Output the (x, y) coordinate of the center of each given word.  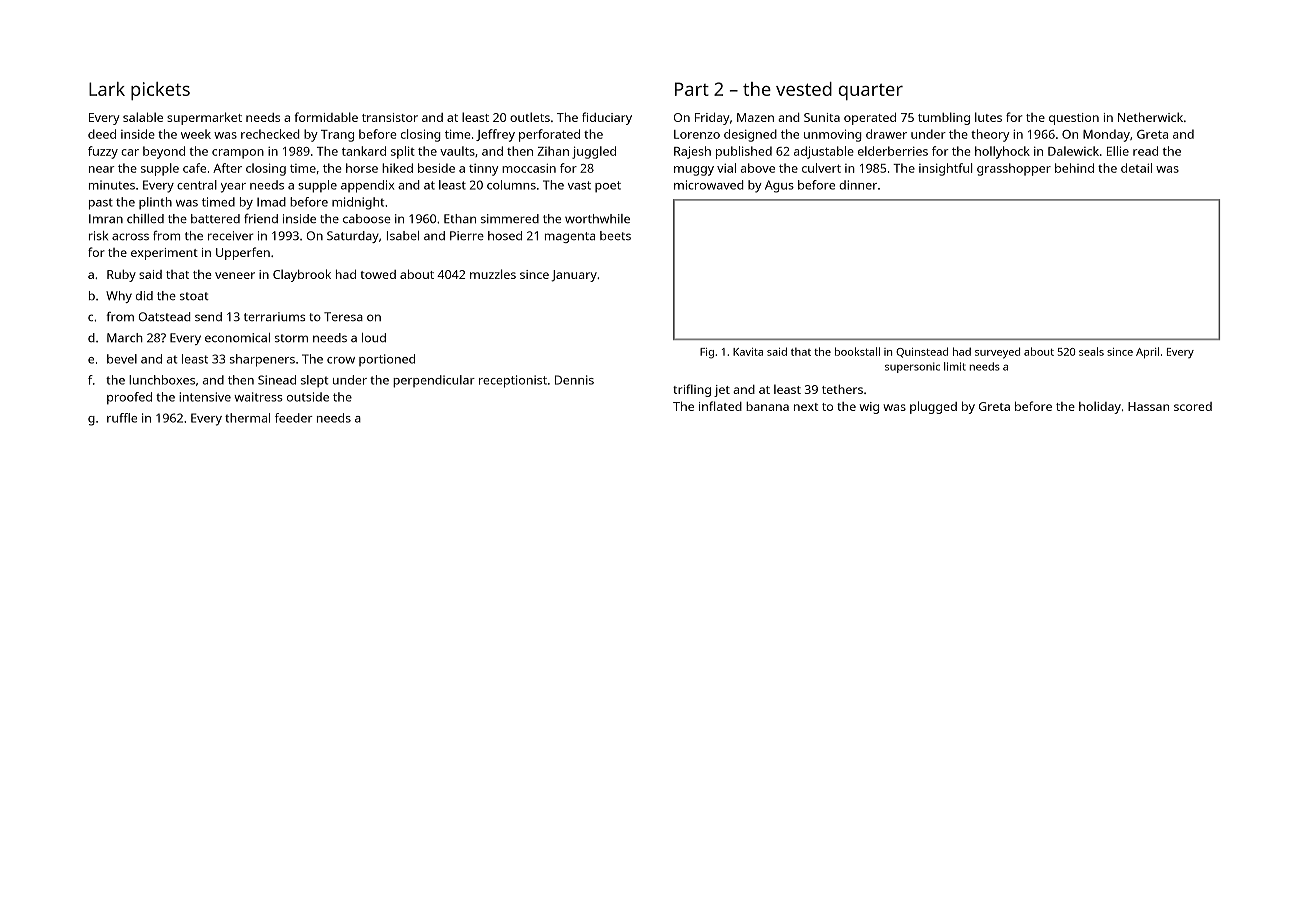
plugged (933, 407)
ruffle (122, 418)
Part (692, 89)
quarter (870, 92)
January (574, 276)
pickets (160, 91)
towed (378, 274)
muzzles (493, 274)
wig (869, 408)
